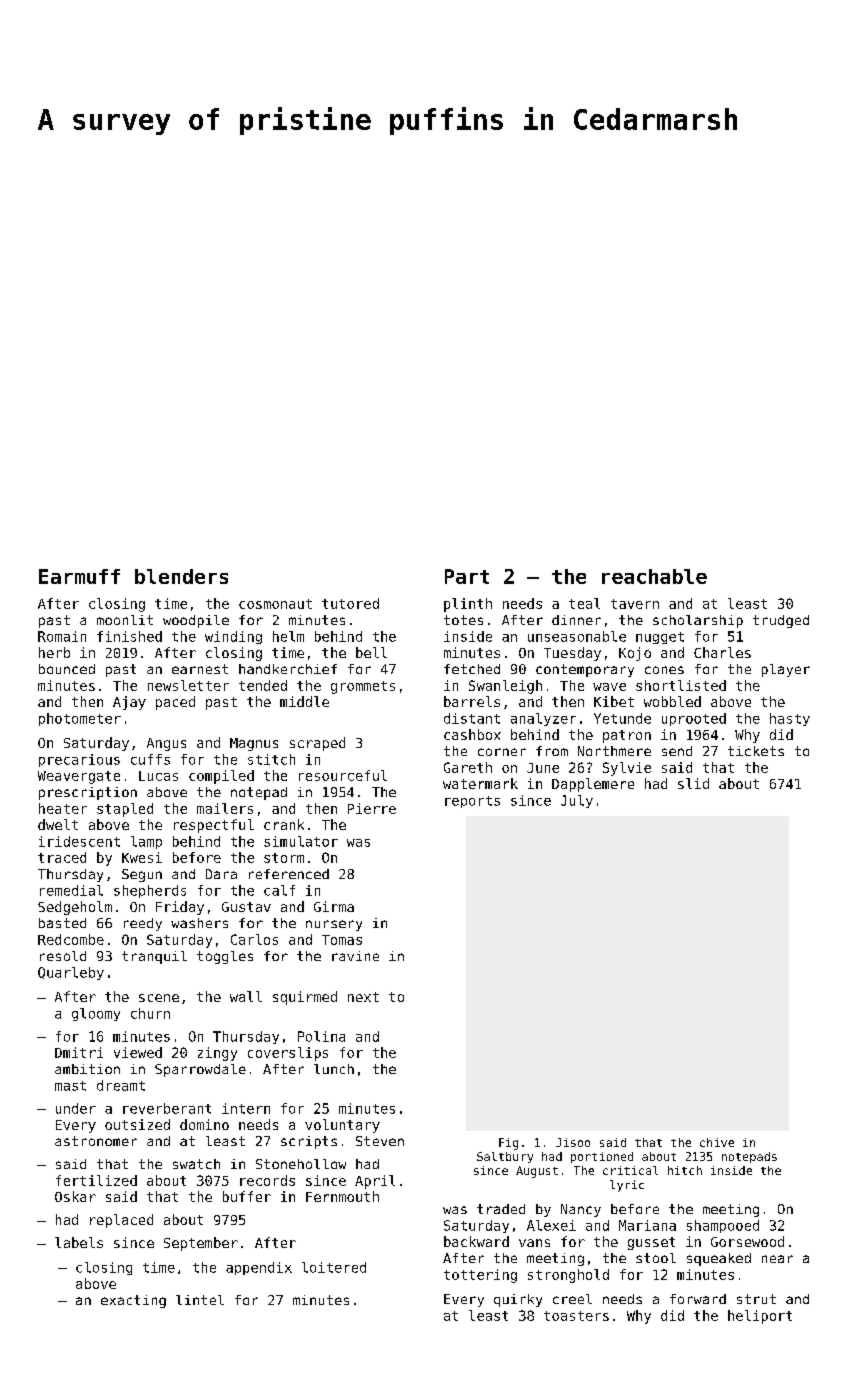 This screenshot has height=1400, width=849. Describe the element at coordinates (518, 1300) in the screenshot. I see `quirky` at that location.
